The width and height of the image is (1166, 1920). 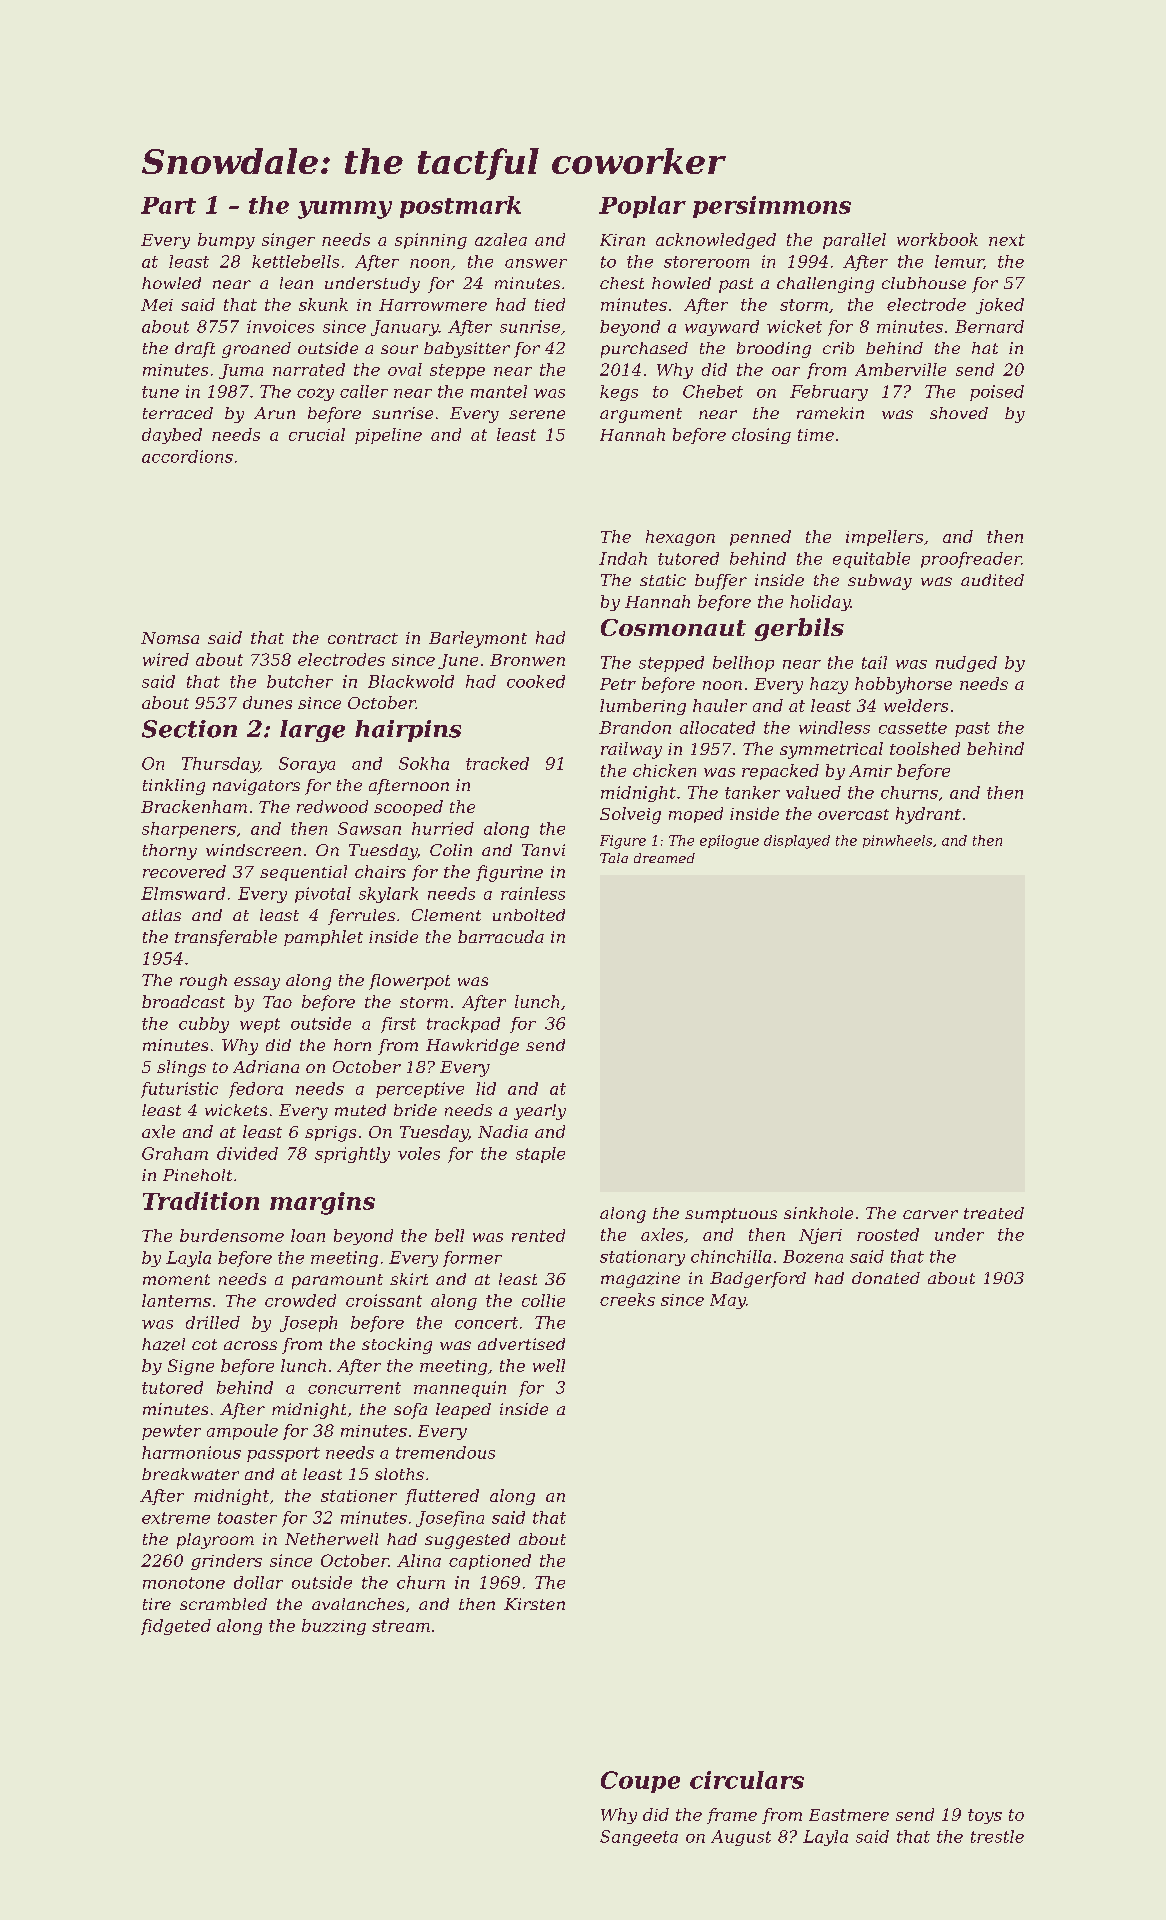 I want to click on figurine, so click(x=509, y=873).
